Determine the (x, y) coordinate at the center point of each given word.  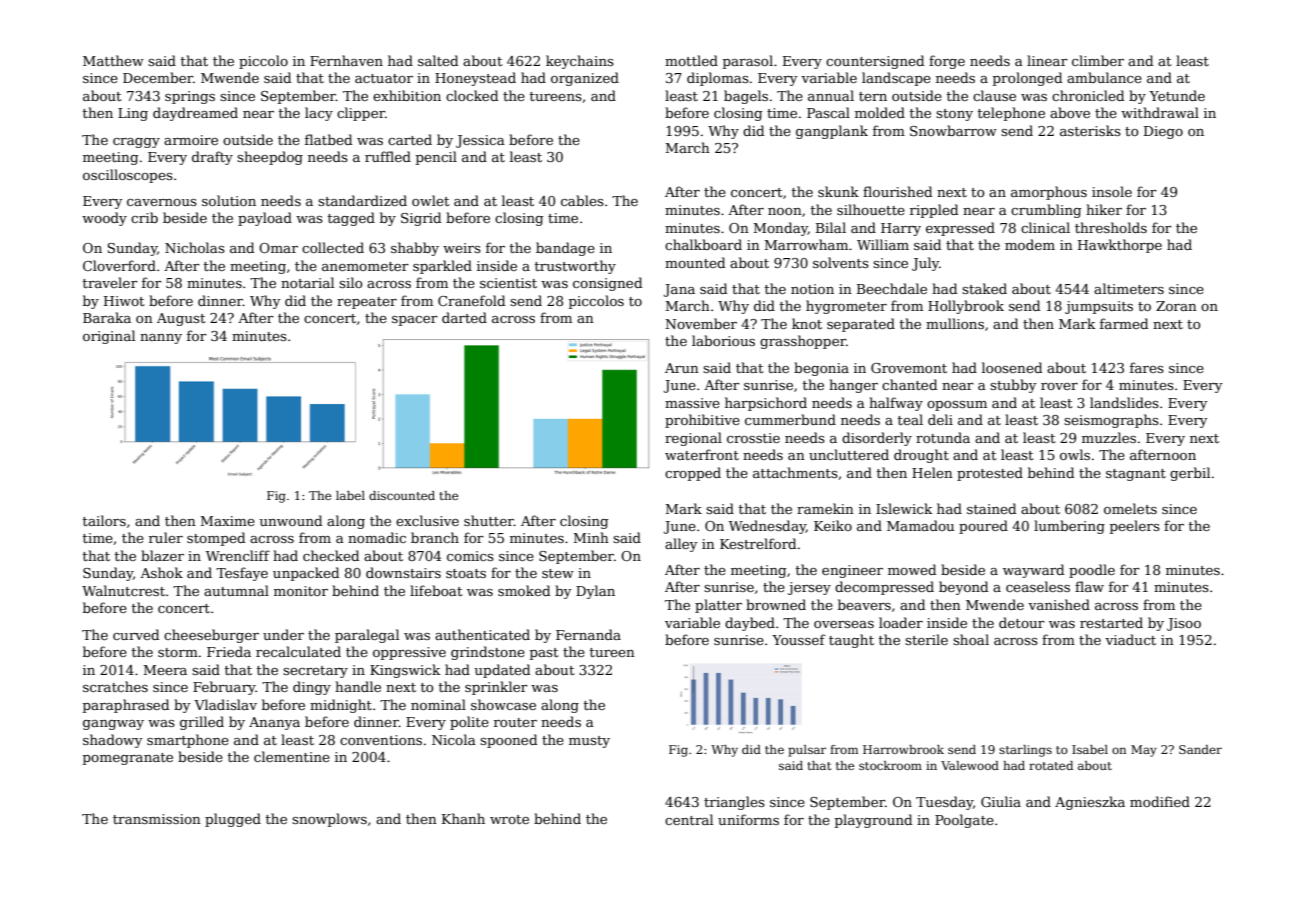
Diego (1163, 132)
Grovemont (909, 368)
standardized (362, 200)
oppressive (409, 653)
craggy (136, 143)
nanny (161, 339)
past (544, 654)
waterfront (702, 454)
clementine (292, 756)
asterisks (1090, 130)
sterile (926, 639)
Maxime (228, 521)
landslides (1124, 402)
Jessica (480, 141)
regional (693, 439)
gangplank (832, 132)
